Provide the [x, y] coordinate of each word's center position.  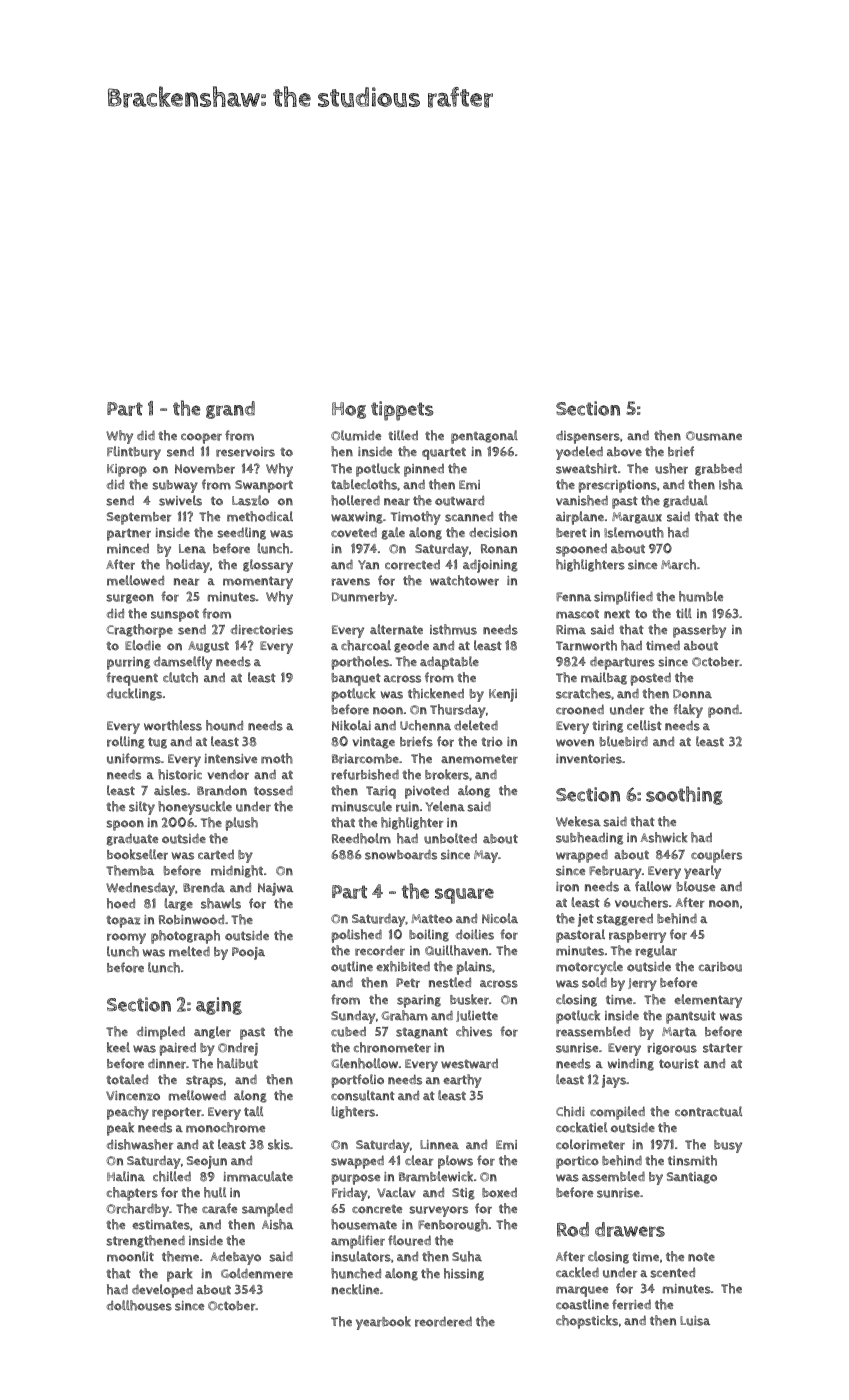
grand [230, 410]
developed [162, 1291]
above [624, 452]
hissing [464, 1274]
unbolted [450, 838]
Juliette [477, 1016]
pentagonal [484, 437]
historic [180, 774]
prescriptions [618, 486]
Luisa [695, 1321]
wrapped [582, 856]
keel [118, 1047]
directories [261, 629]
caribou [720, 967]
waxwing [357, 518]
